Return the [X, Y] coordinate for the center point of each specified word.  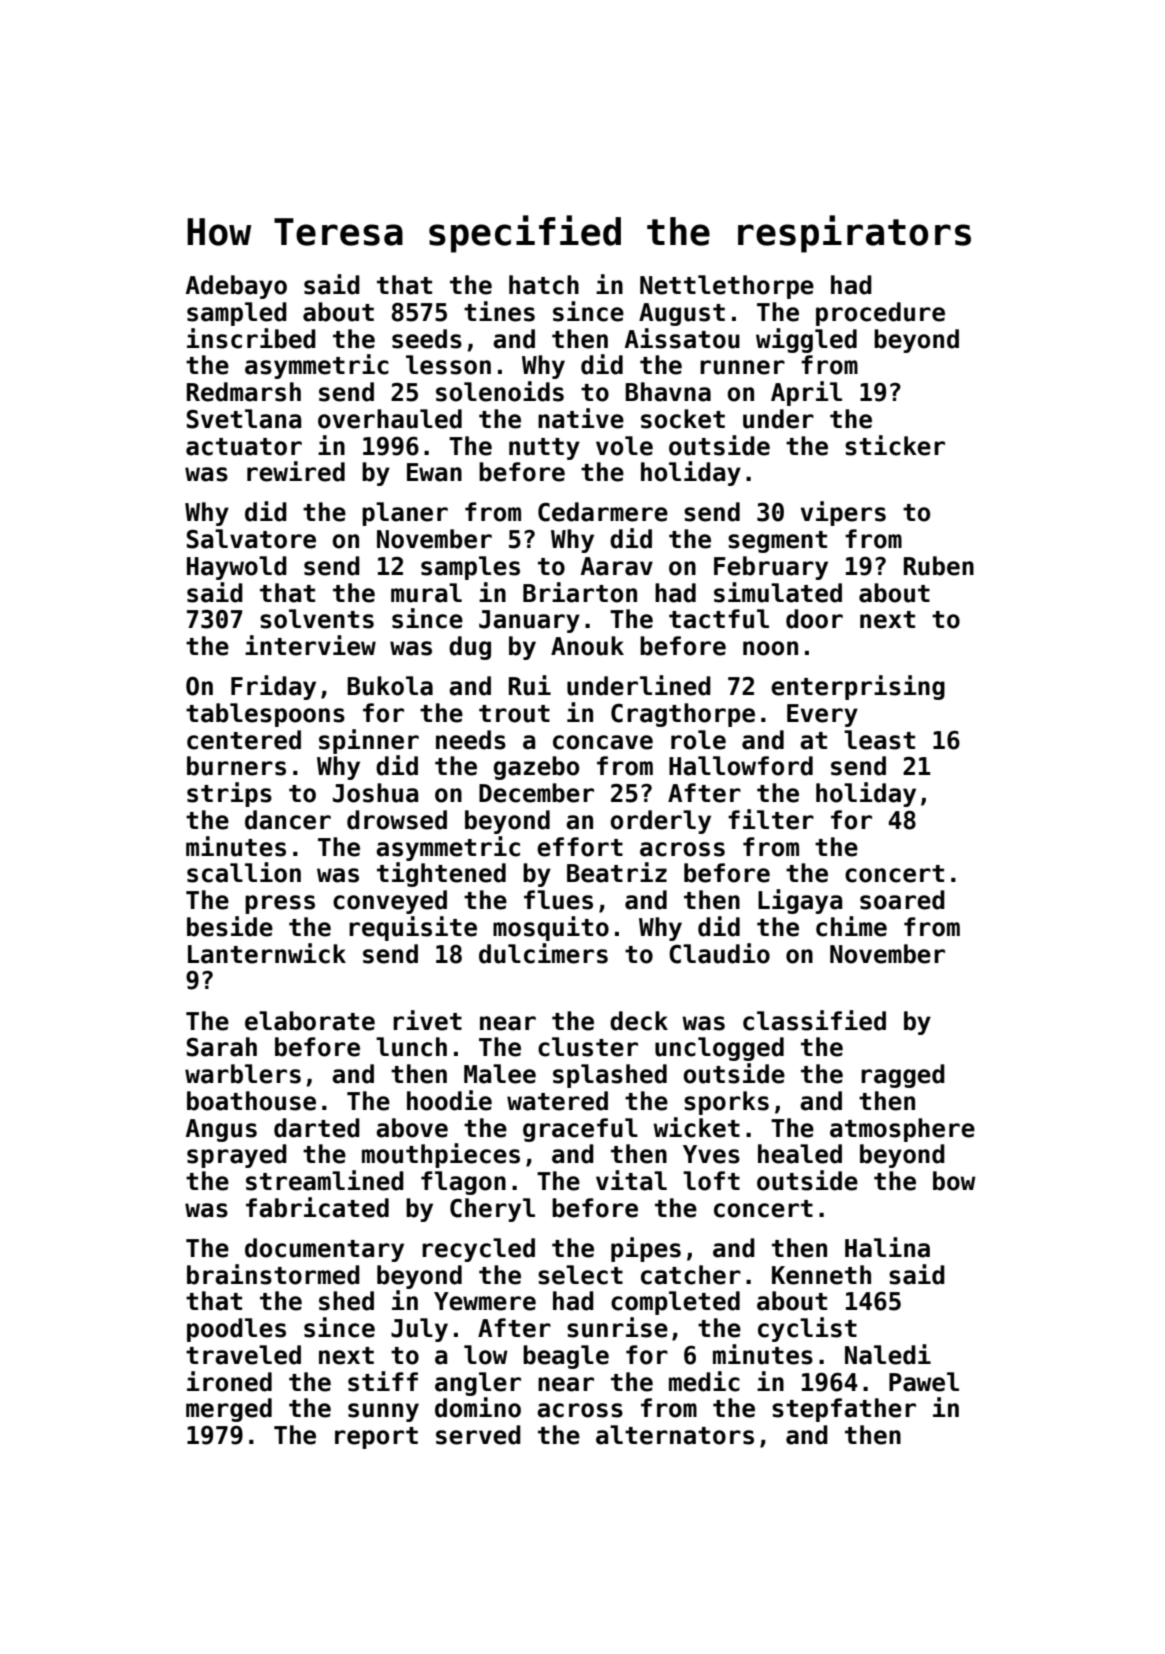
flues [558, 900]
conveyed [390, 902]
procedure [880, 314]
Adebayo [236, 287]
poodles [236, 1330]
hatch [544, 285]
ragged [903, 1076]
